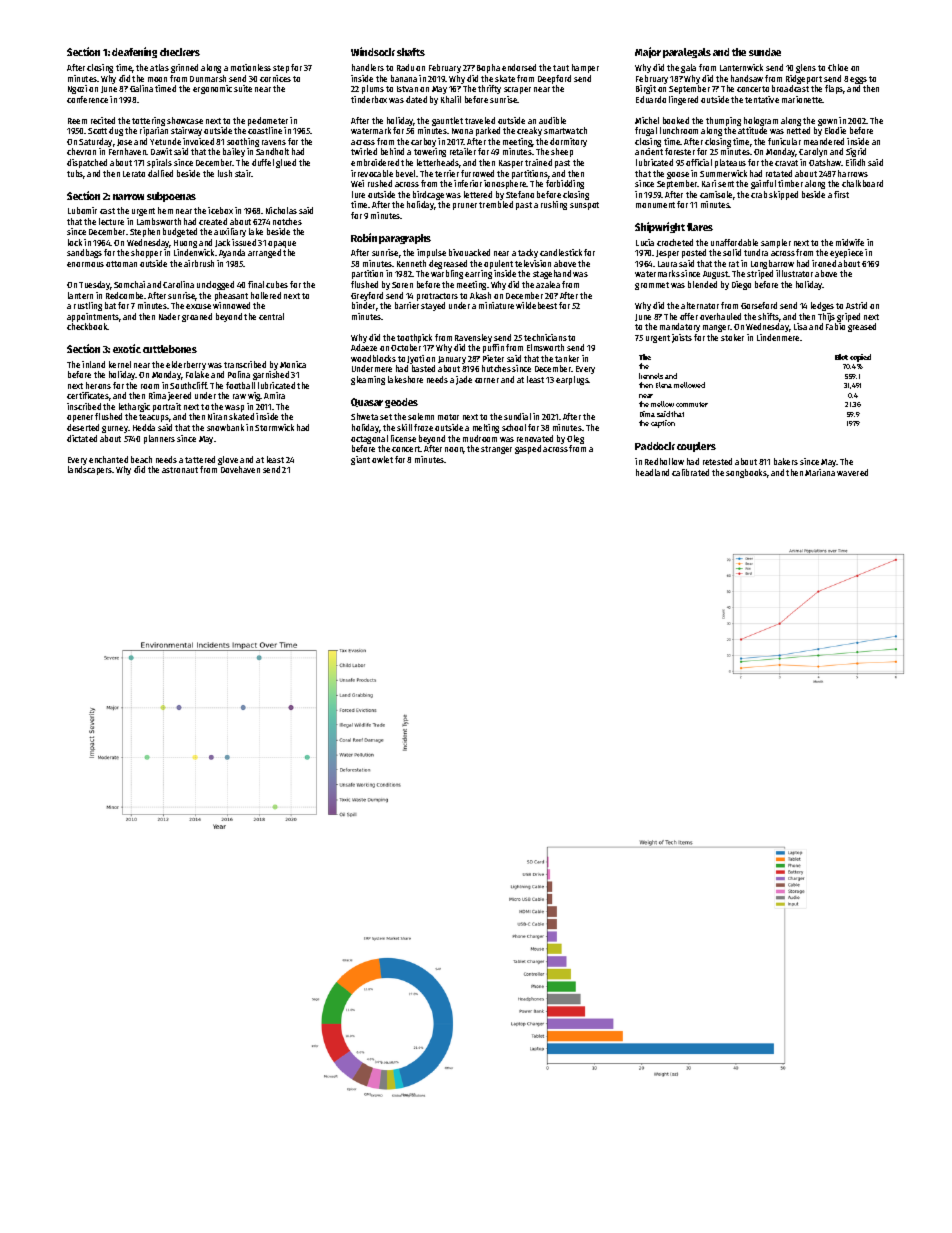 The image size is (952, 1233). Describe the element at coordinates (687, 53) in the screenshot. I see `paralegals` at that location.
